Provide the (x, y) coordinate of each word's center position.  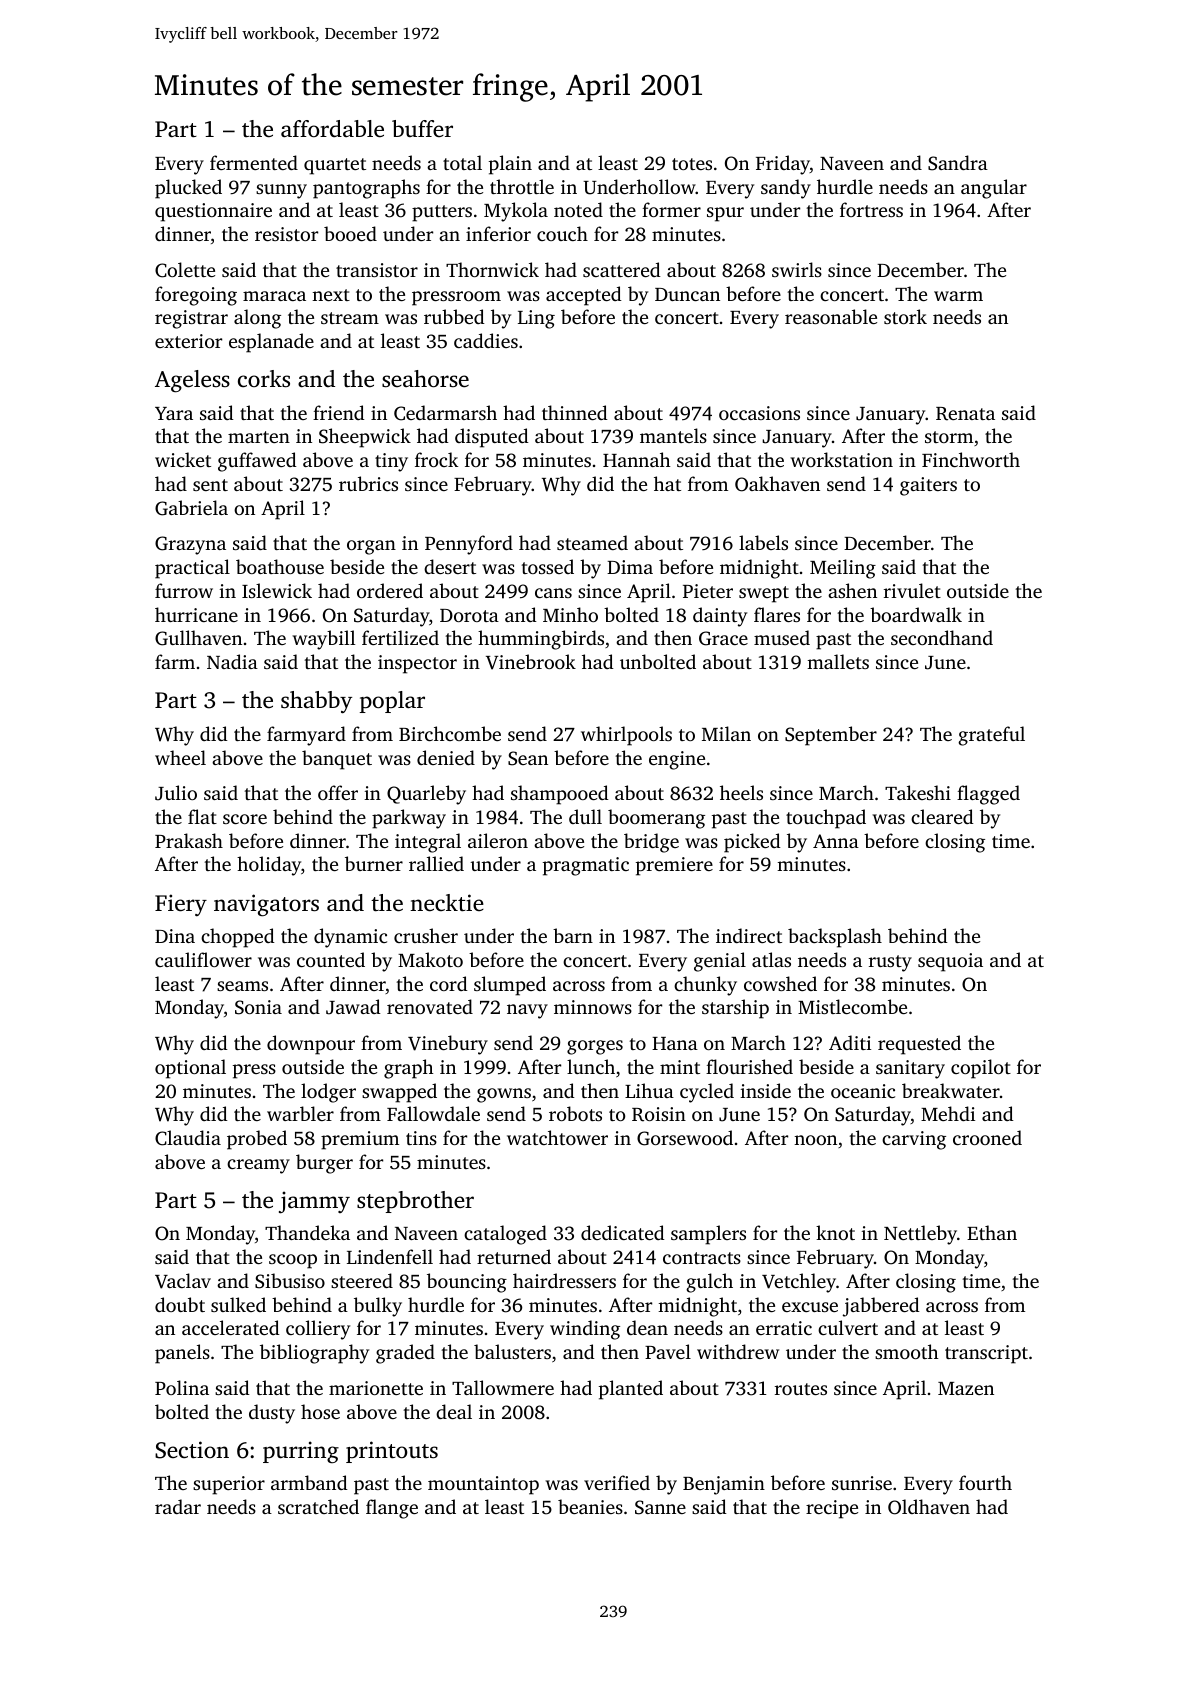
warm (958, 296)
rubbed (454, 316)
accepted (584, 296)
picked (752, 843)
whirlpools (626, 736)
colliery (318, 1330)
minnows (593, 1007)
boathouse (280, 566)
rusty (890, 963)
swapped (399, 1093)
